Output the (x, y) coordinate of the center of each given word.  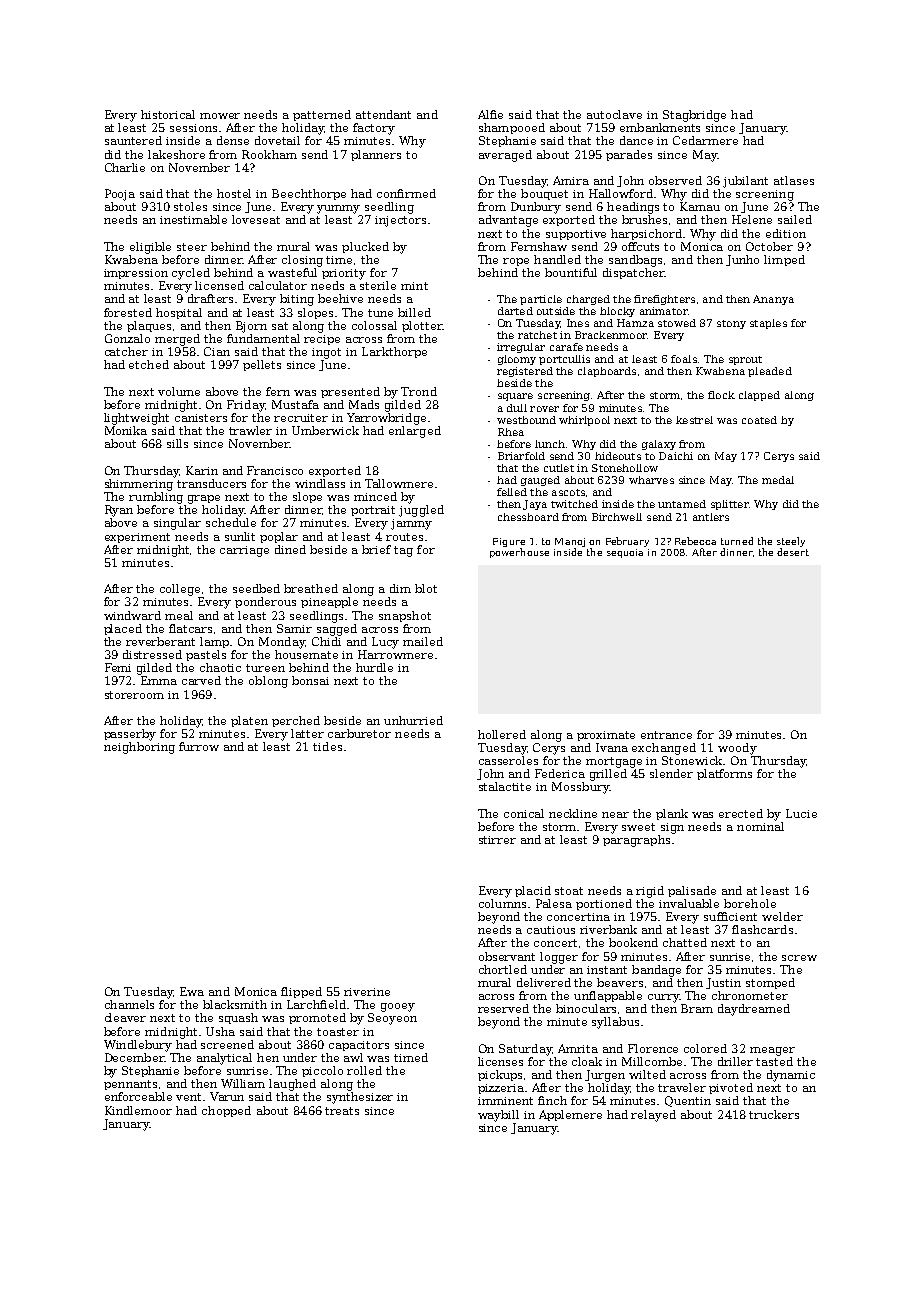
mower (220, 116)
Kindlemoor (138, 1110)
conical (524, 813)
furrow (199, 746)
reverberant (160, 641)
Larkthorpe (394, 352)
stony (731, 324)
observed (675, 180)
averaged (505, 156)
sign (672, 828)
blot (426, 588)
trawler (250, 430)
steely (791, 542)
